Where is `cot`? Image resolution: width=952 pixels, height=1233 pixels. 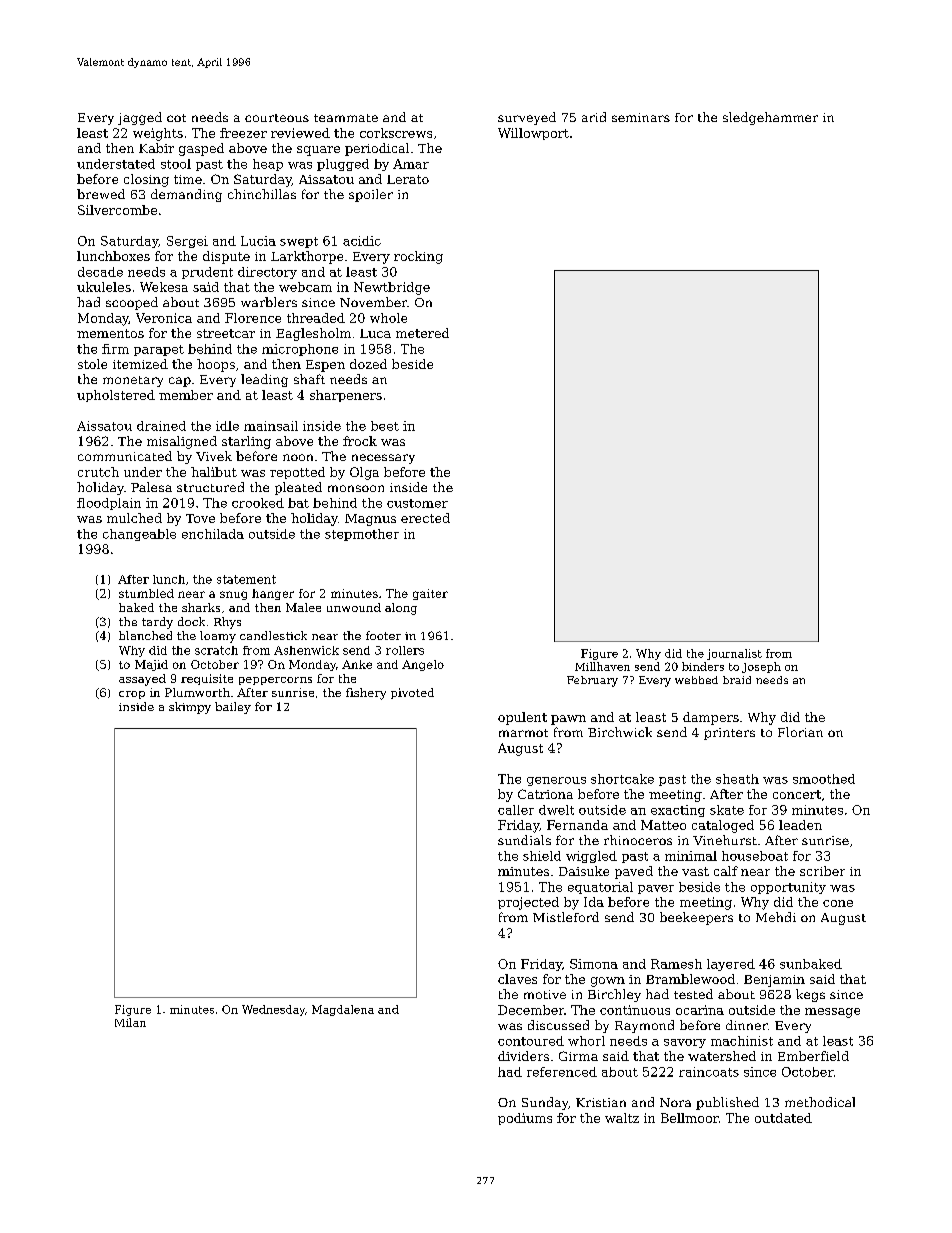 cot is located at coordinates (176, 118).
